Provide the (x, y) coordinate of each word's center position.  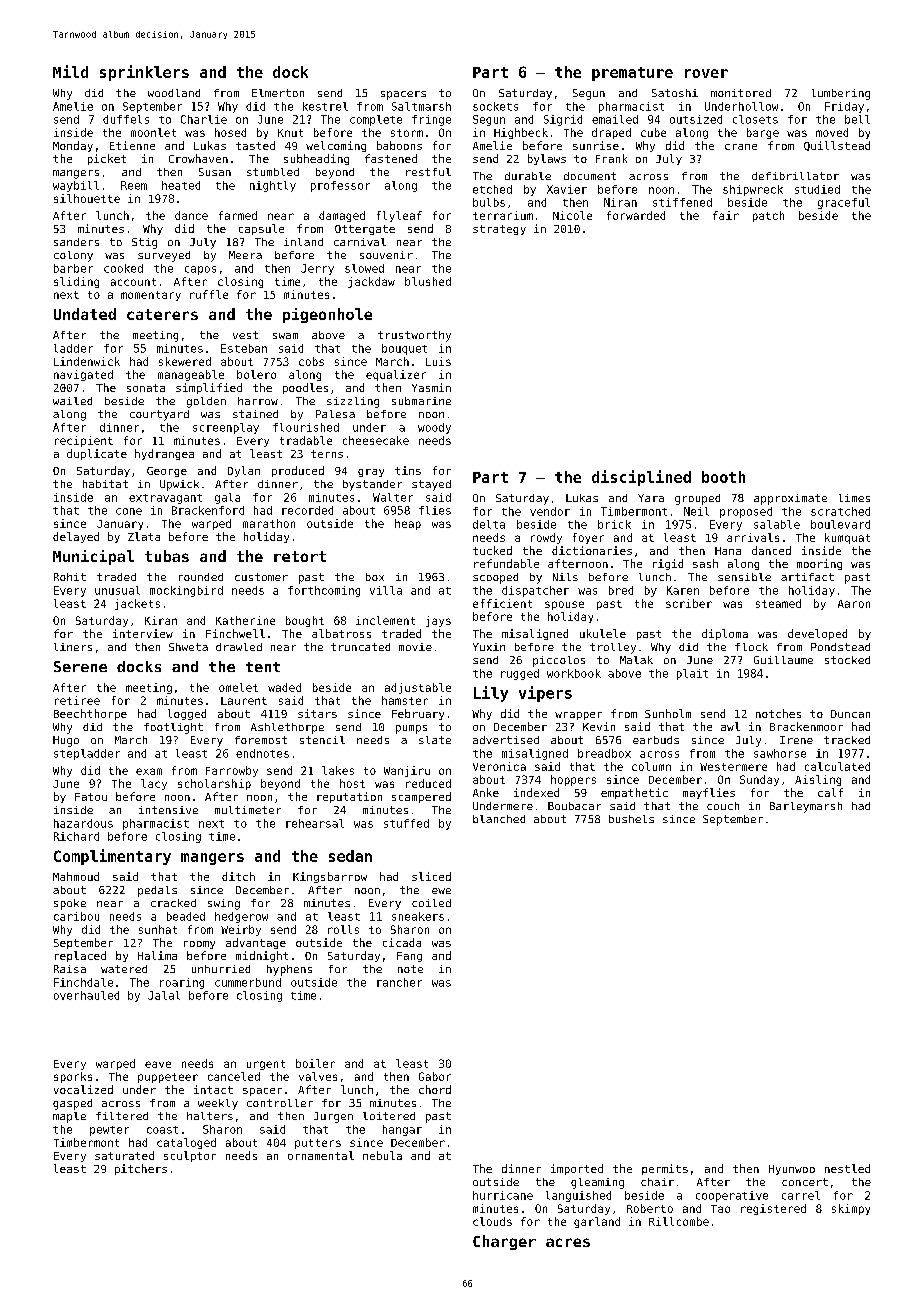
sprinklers (144, 73)
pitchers (141, 1169)
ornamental (321, 1155)
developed (817, 634)
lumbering (841, 94)
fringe (431, 120)
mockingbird (186, 591)
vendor (550, 511)
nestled (847, 1168)
